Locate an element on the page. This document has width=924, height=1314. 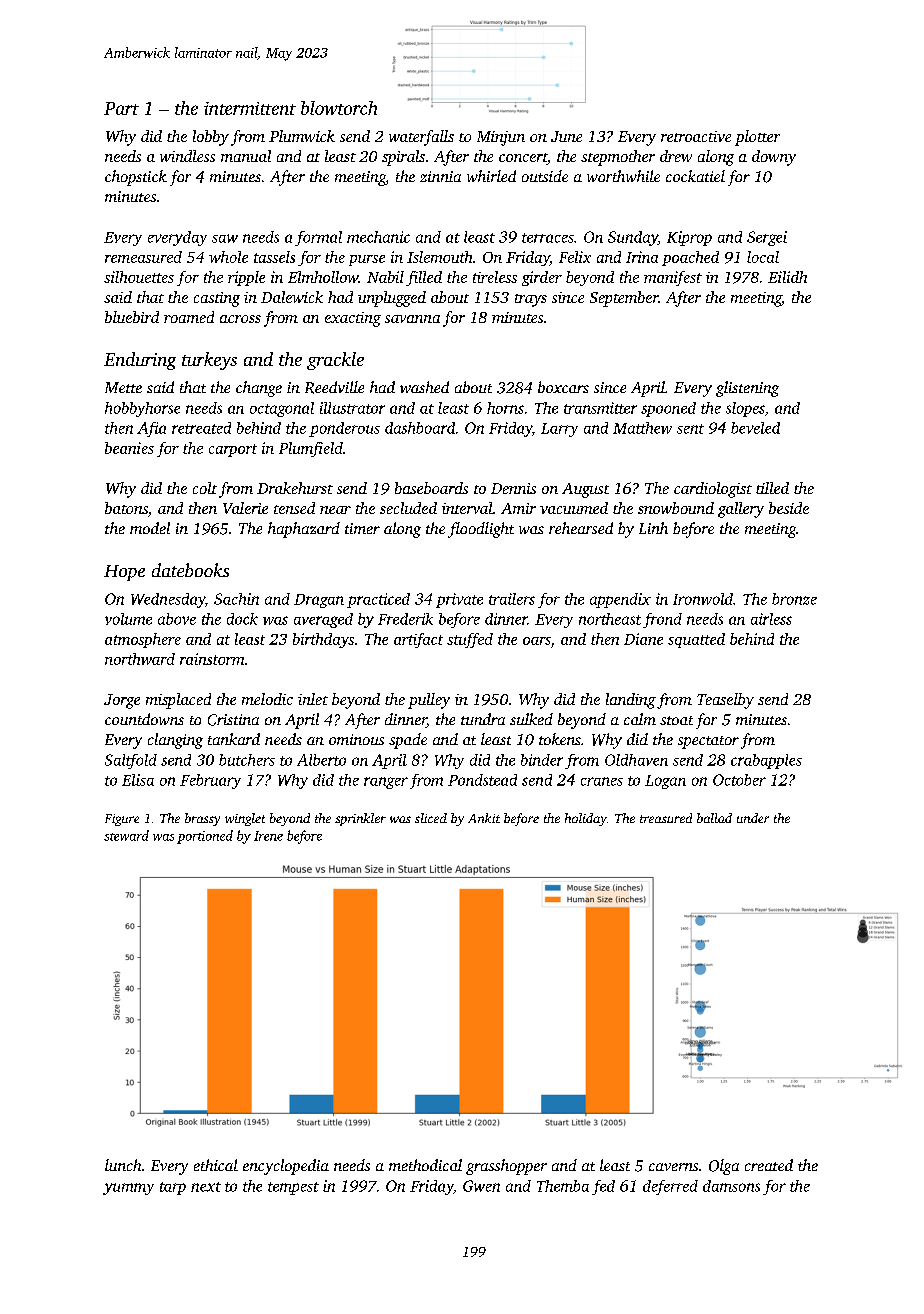
mechanic is located at coordinates (378, 237).
